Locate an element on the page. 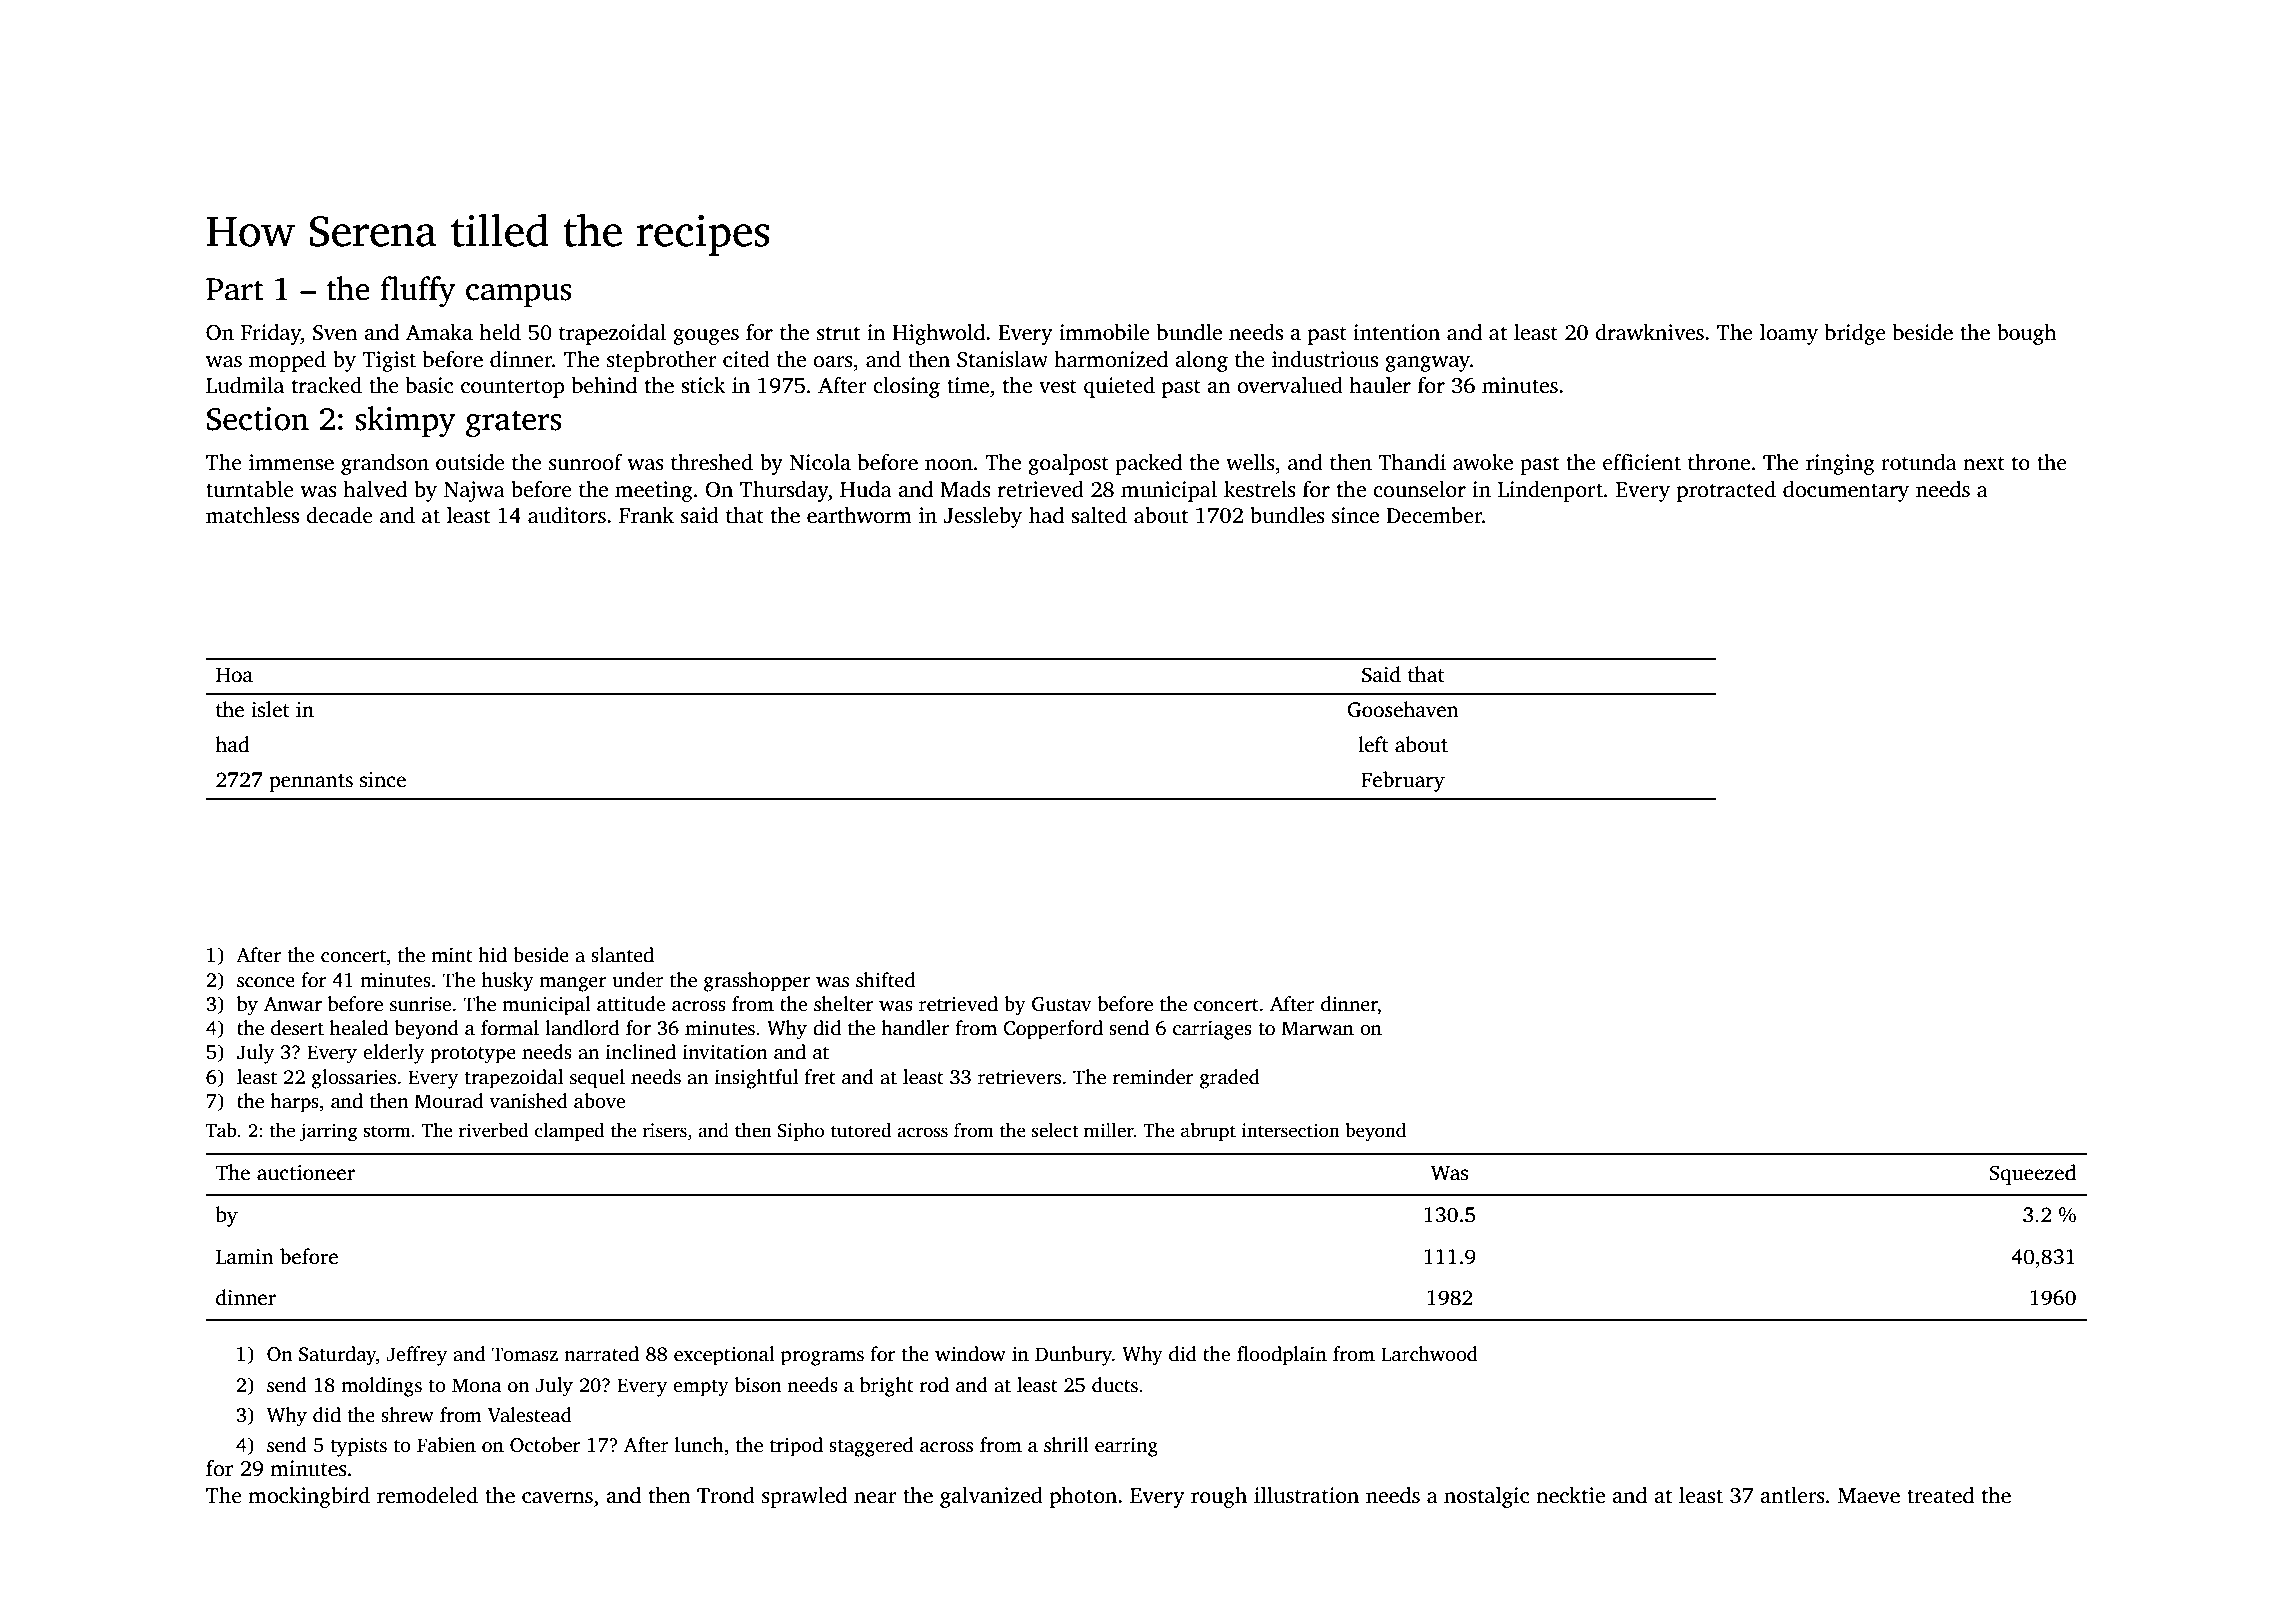  salted is located at coordinates (1099, 515).
